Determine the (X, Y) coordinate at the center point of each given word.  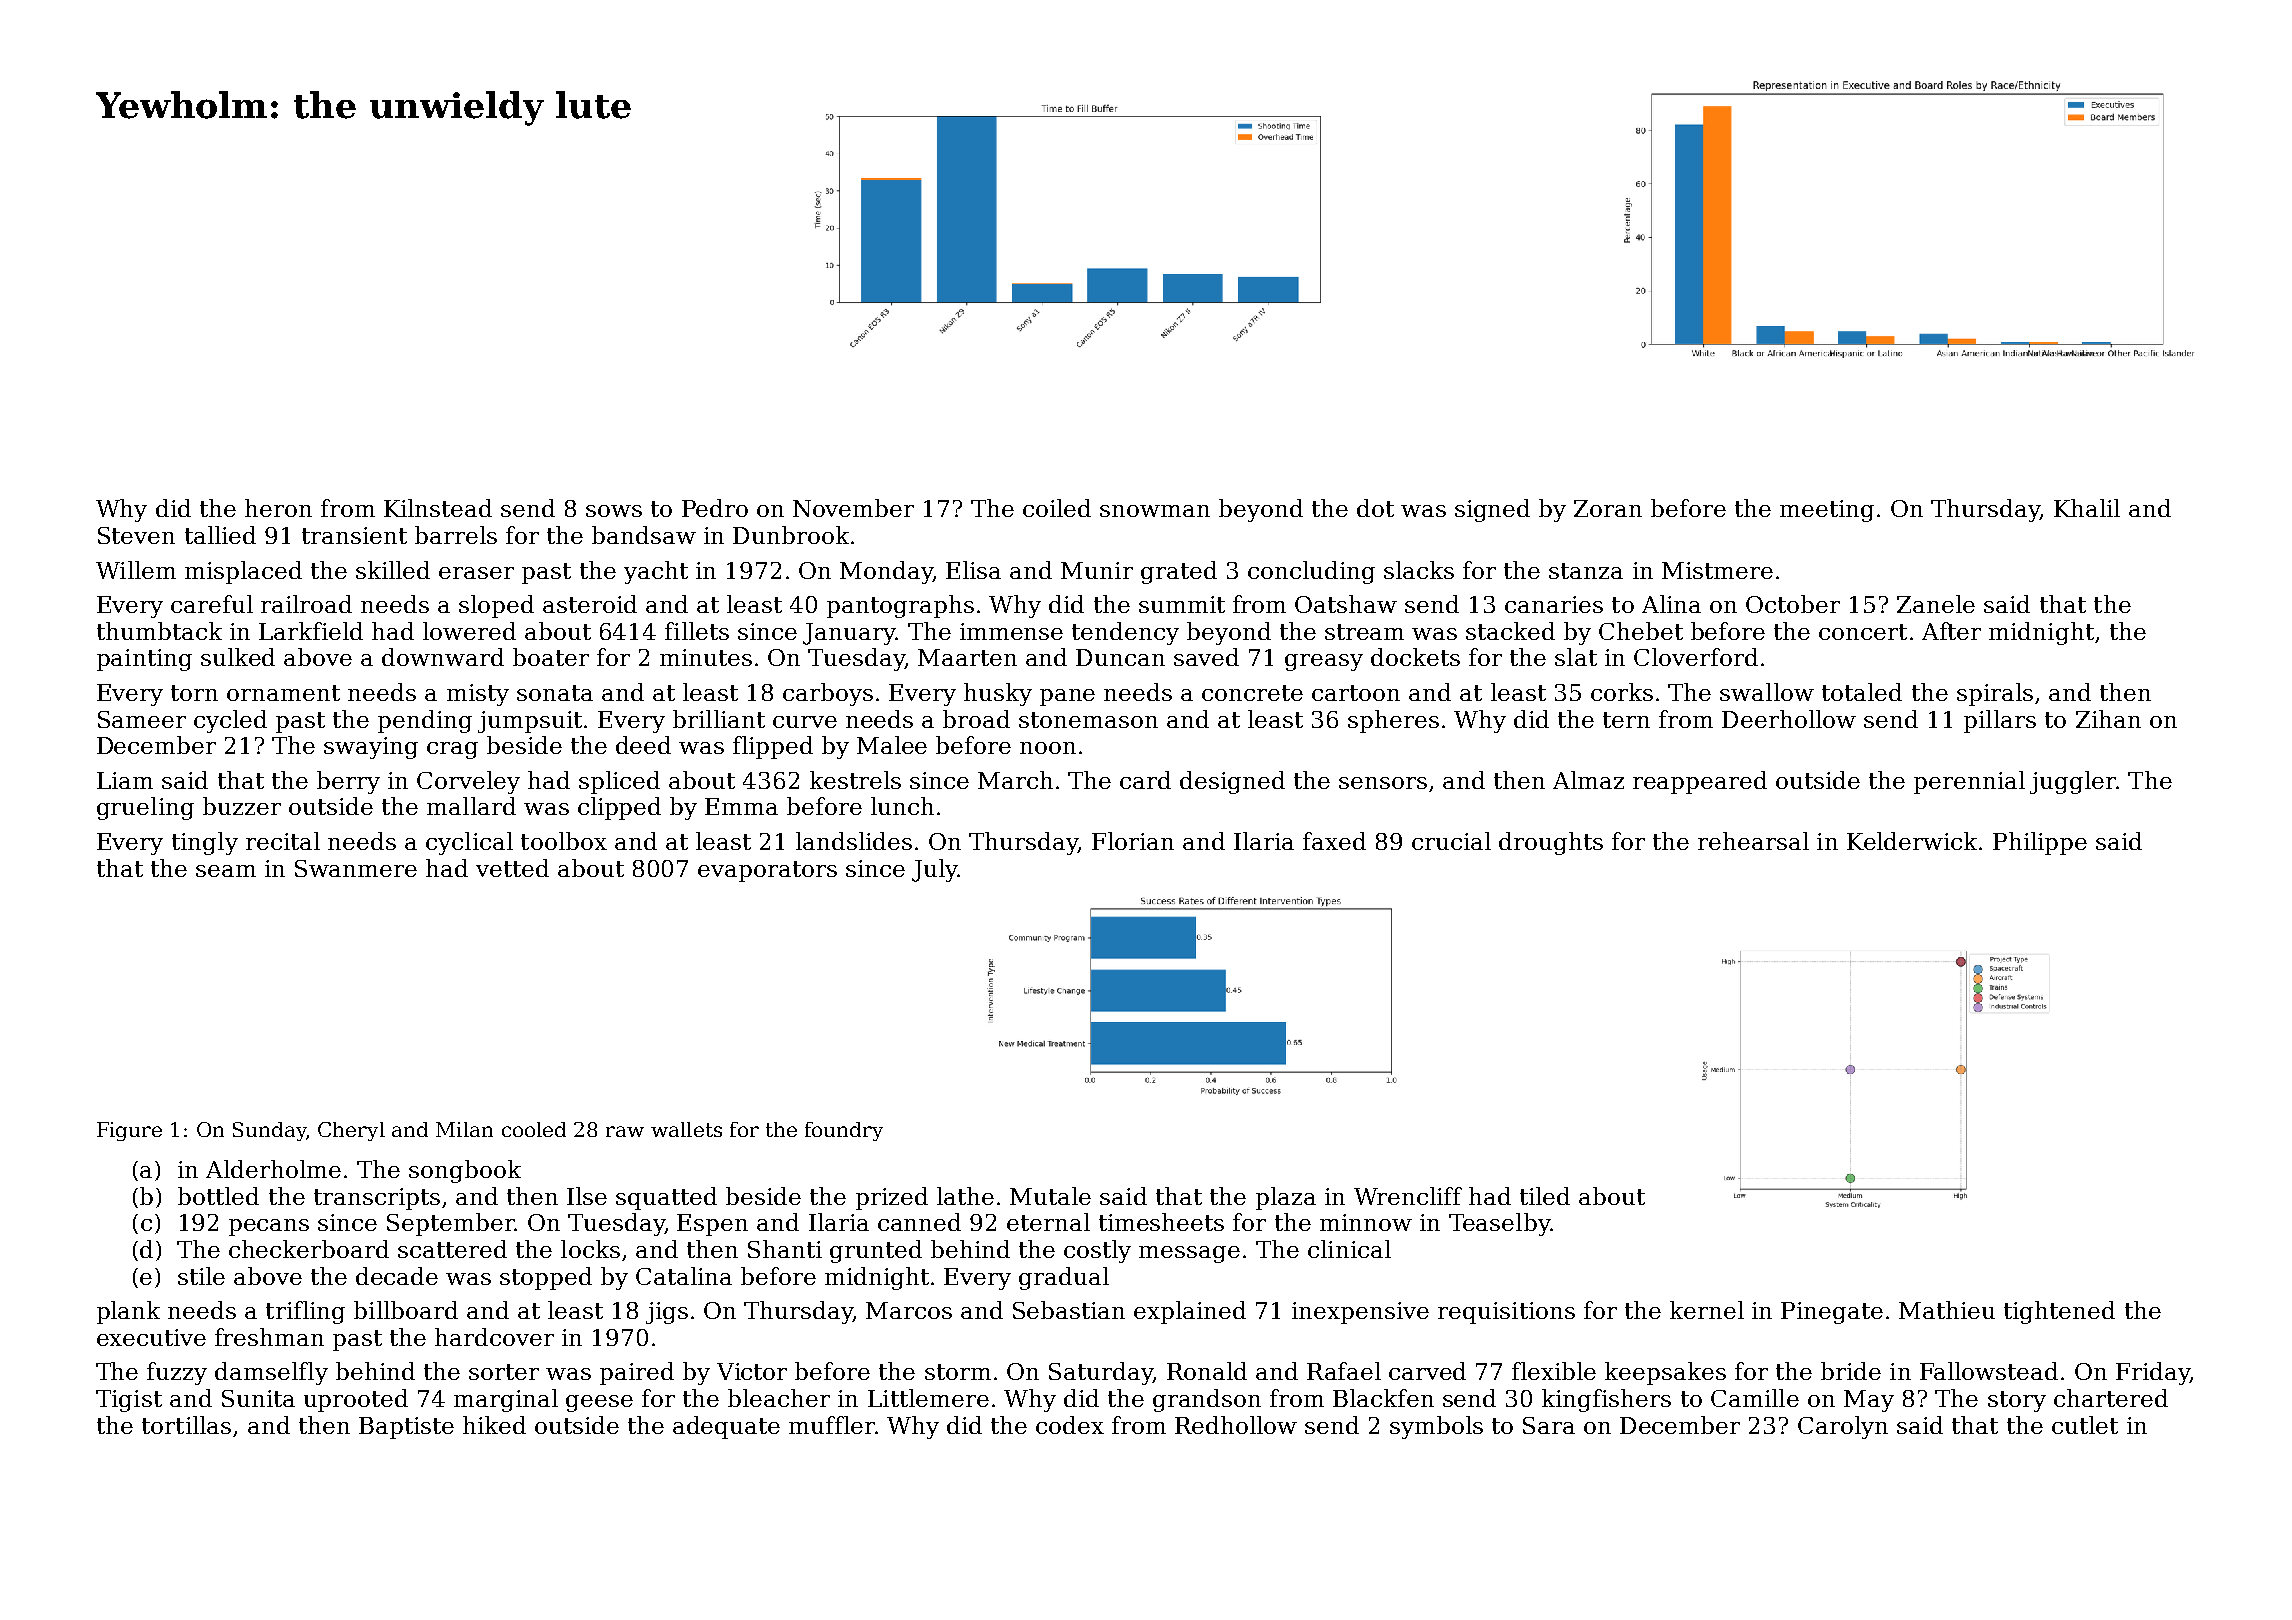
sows (614, 511)
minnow (1366, 1222)
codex (1070, 1425)
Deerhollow (1789, 719)
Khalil (2087, 508)
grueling (145, 808)
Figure (129, 1131)
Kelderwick (1912, 841)
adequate (726, 1427)
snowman (1155, 511)
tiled (1545, 1196)
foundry (844, 1131)
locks (590, 1249)
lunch (902, 806)
